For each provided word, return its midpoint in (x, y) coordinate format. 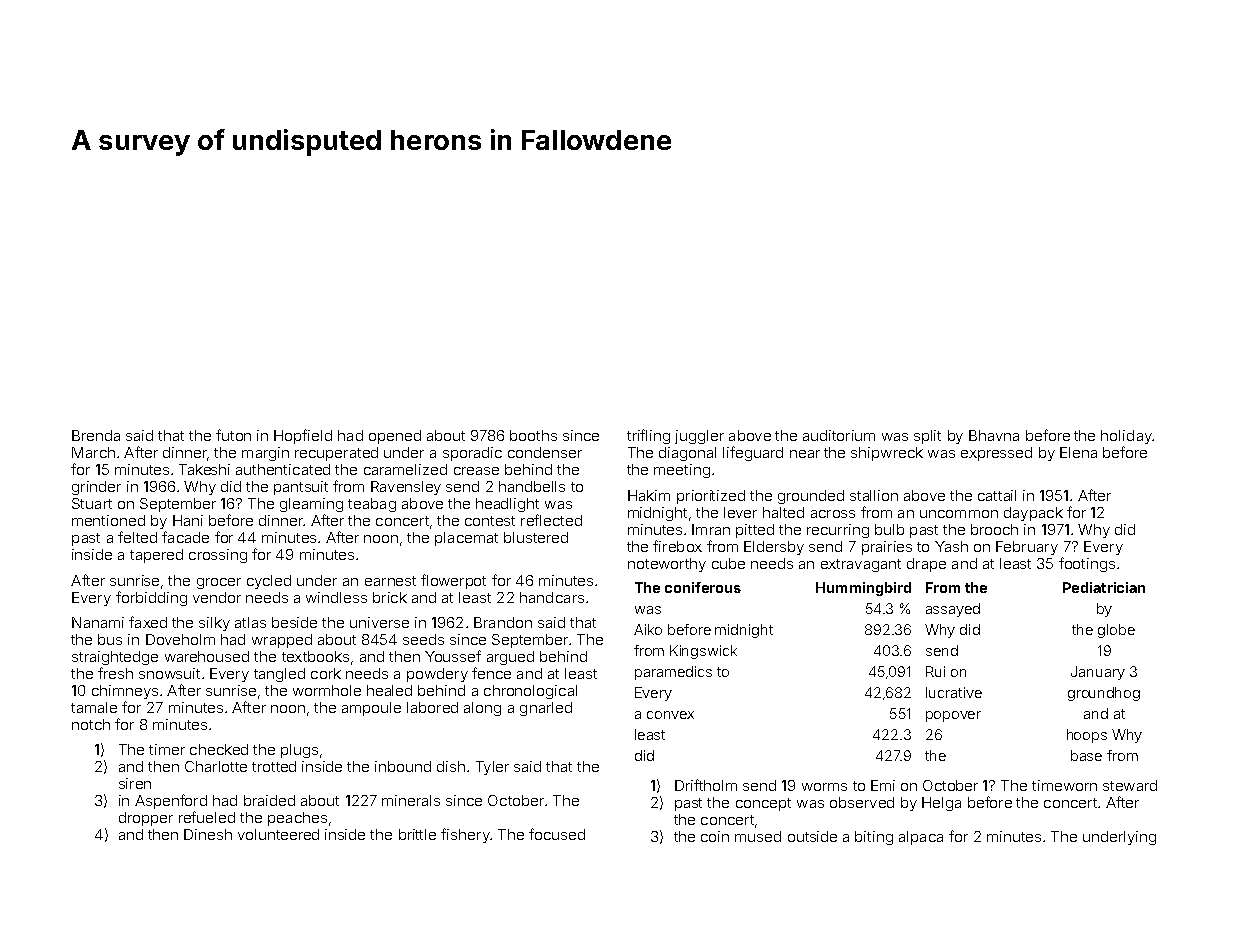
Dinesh (208, 834)
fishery (465, 835)
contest (490, 521)
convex (670, 715)
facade (185, 537)
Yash (951, 546)
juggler (699, 437)
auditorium (839, 435)
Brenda (96, 435)
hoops (1087, 736)
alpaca (921, 838)
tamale (94, 707)
